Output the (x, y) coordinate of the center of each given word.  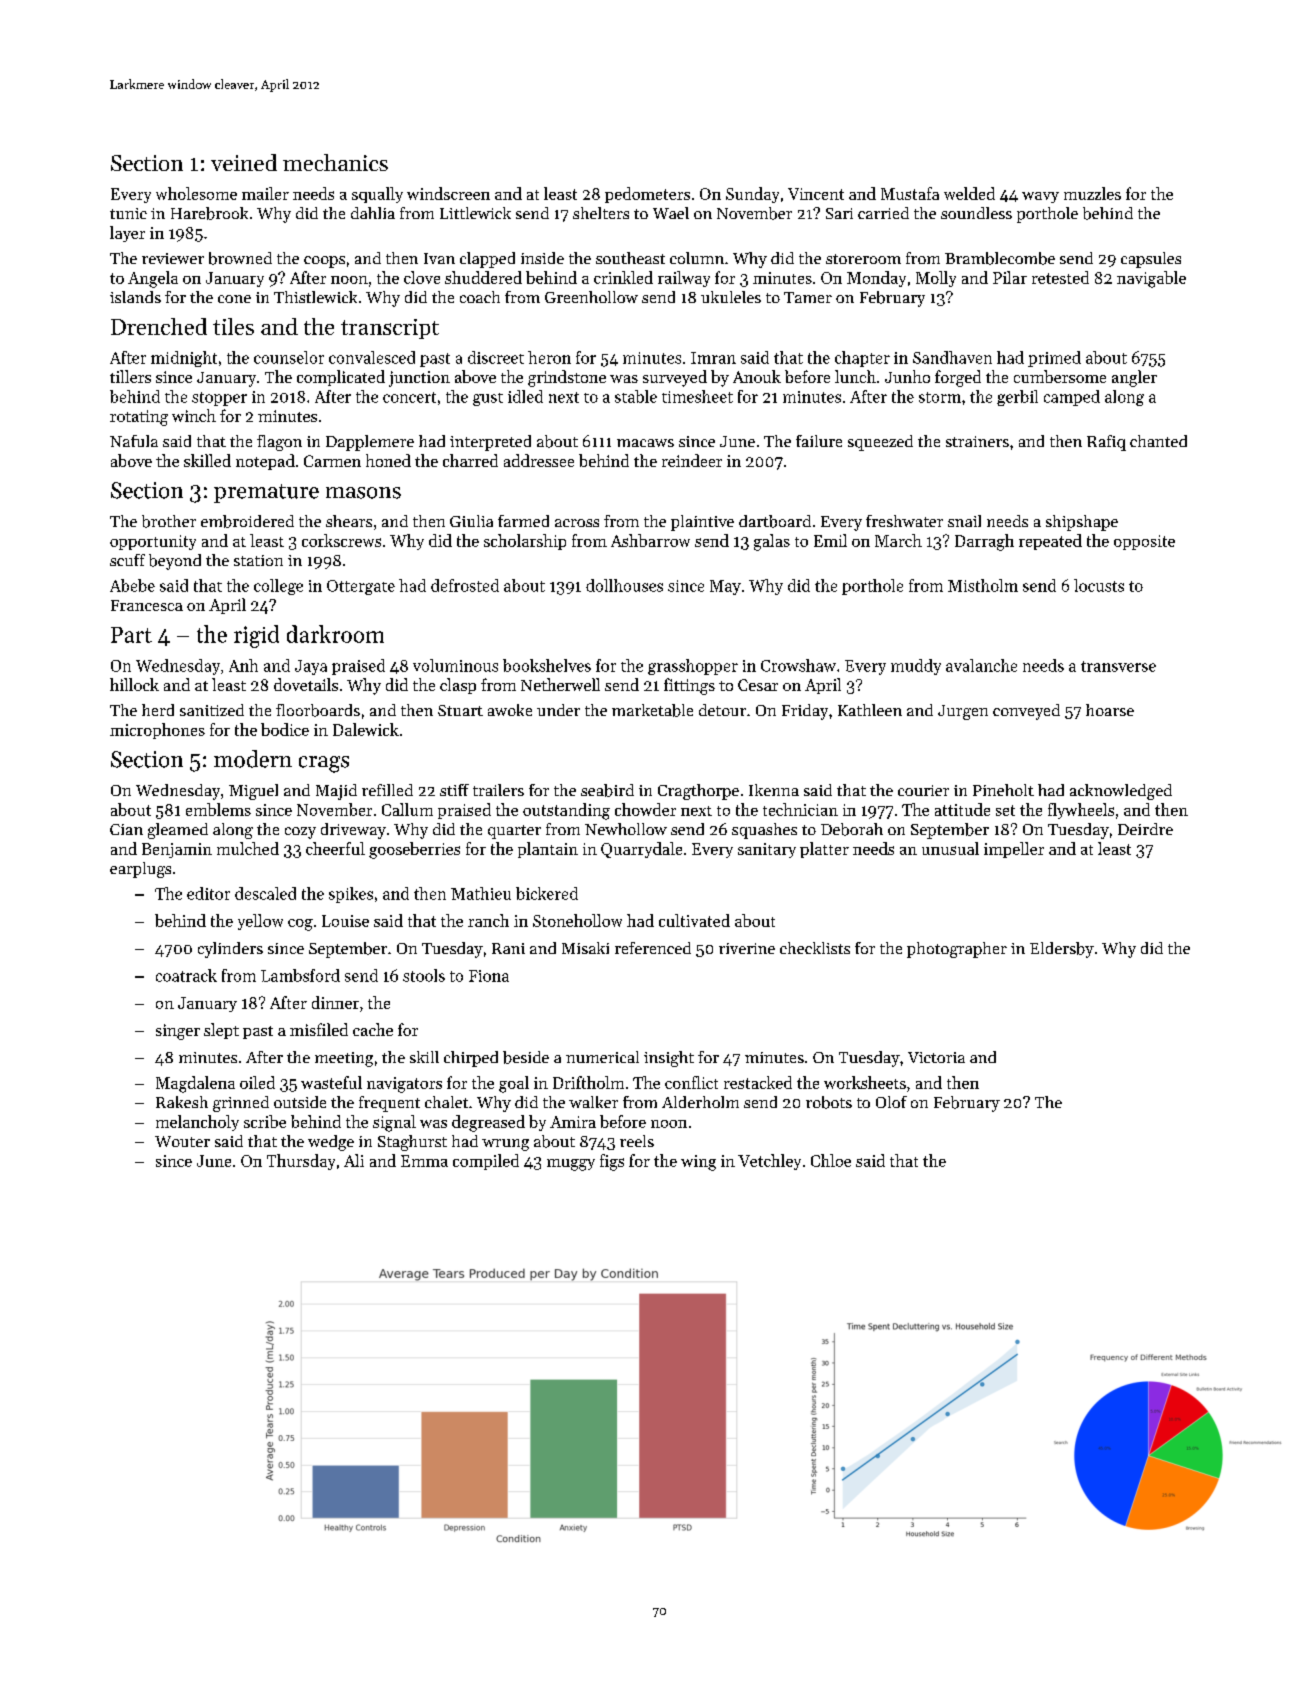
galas (772, 542)
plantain (548, 850)
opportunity (153, 542)
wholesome (196, 193)
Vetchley (769, 1162)
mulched (248, 848)
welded (969, 193)
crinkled (623, 277)
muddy (916, 667)
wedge (331, 1143)
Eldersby (1062, 950)
